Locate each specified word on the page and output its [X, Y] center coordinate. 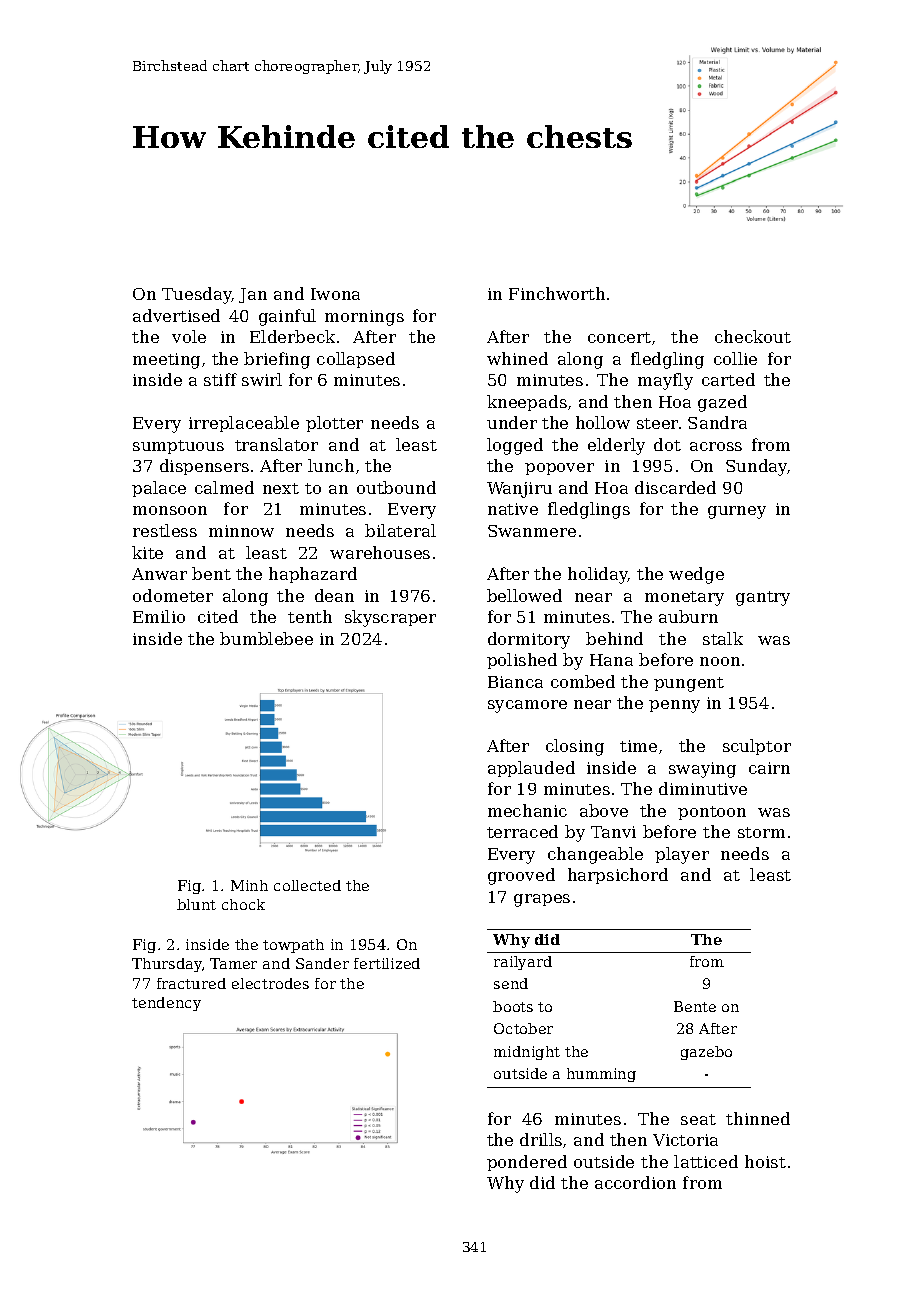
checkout [753, 336]
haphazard [313, 575]
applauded [531, 769]
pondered [527, 1163]
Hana [611, 660]
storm [761, 832]
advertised [176, 315]
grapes [542, 900]
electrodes [270, 983]
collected [307, 885]
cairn [769, 768]
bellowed [524, 595]
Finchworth [557, 293]
